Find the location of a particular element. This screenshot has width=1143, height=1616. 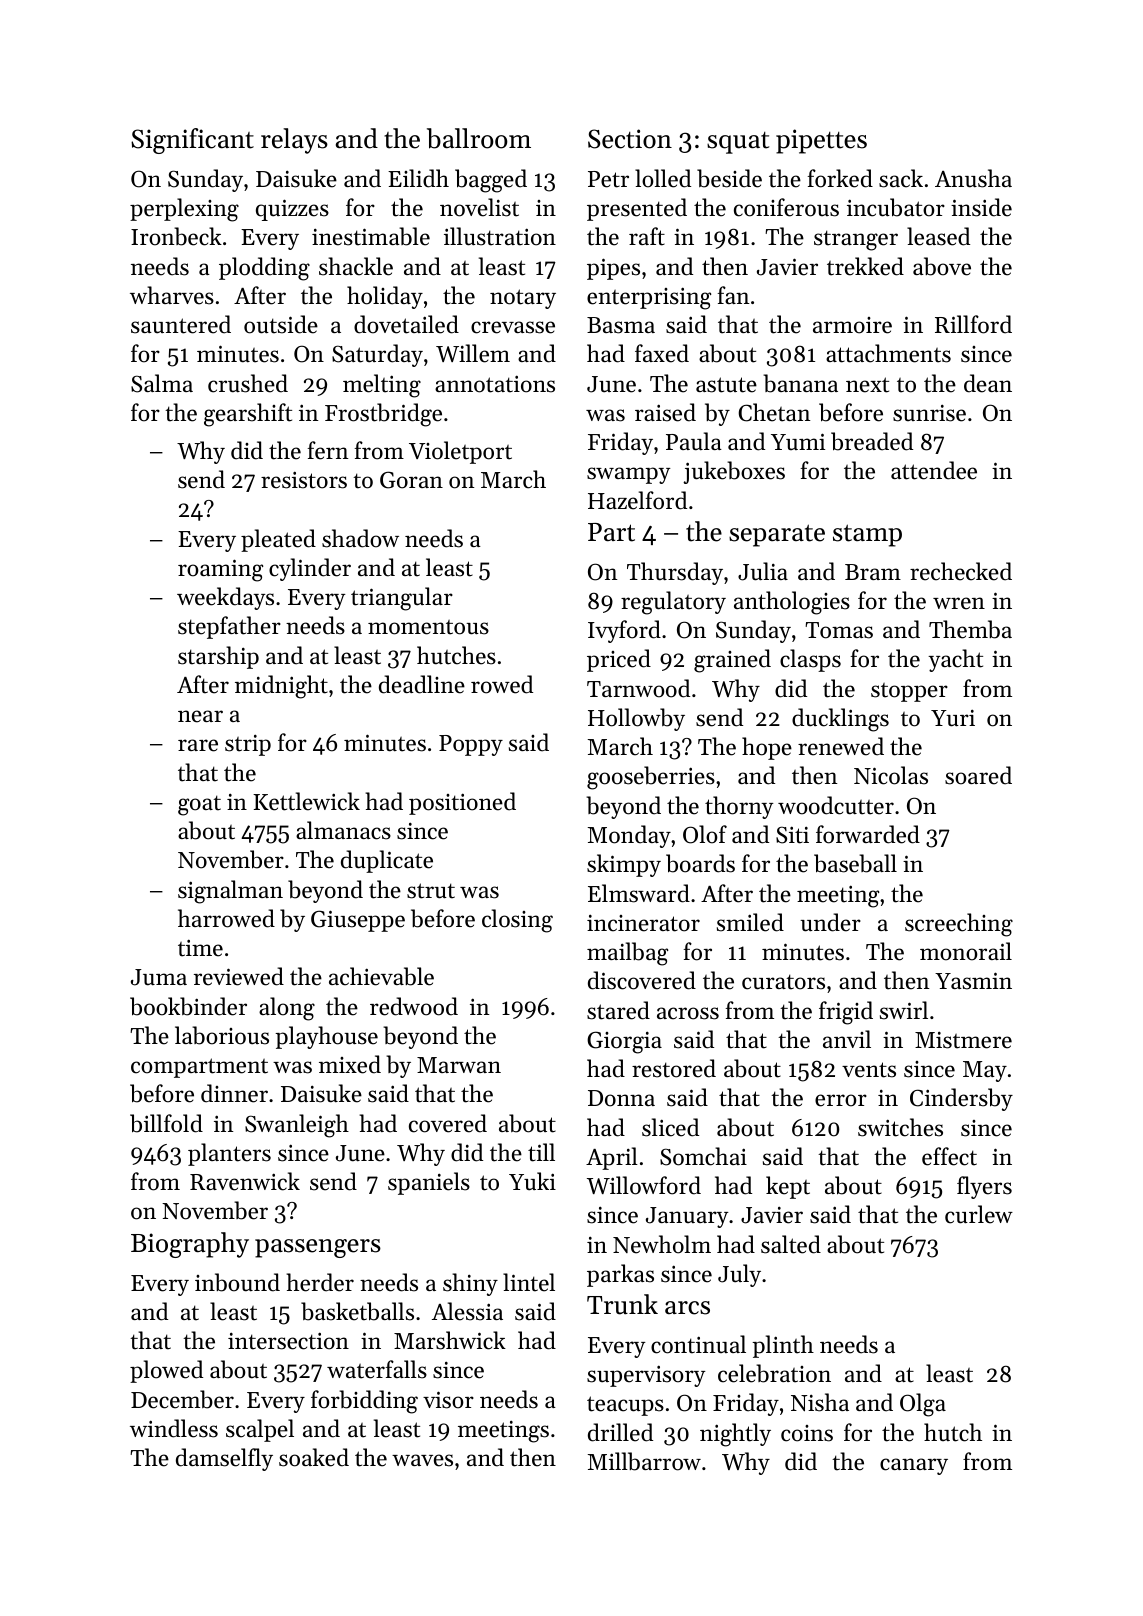

raised is located at coordinates (665, 412).
